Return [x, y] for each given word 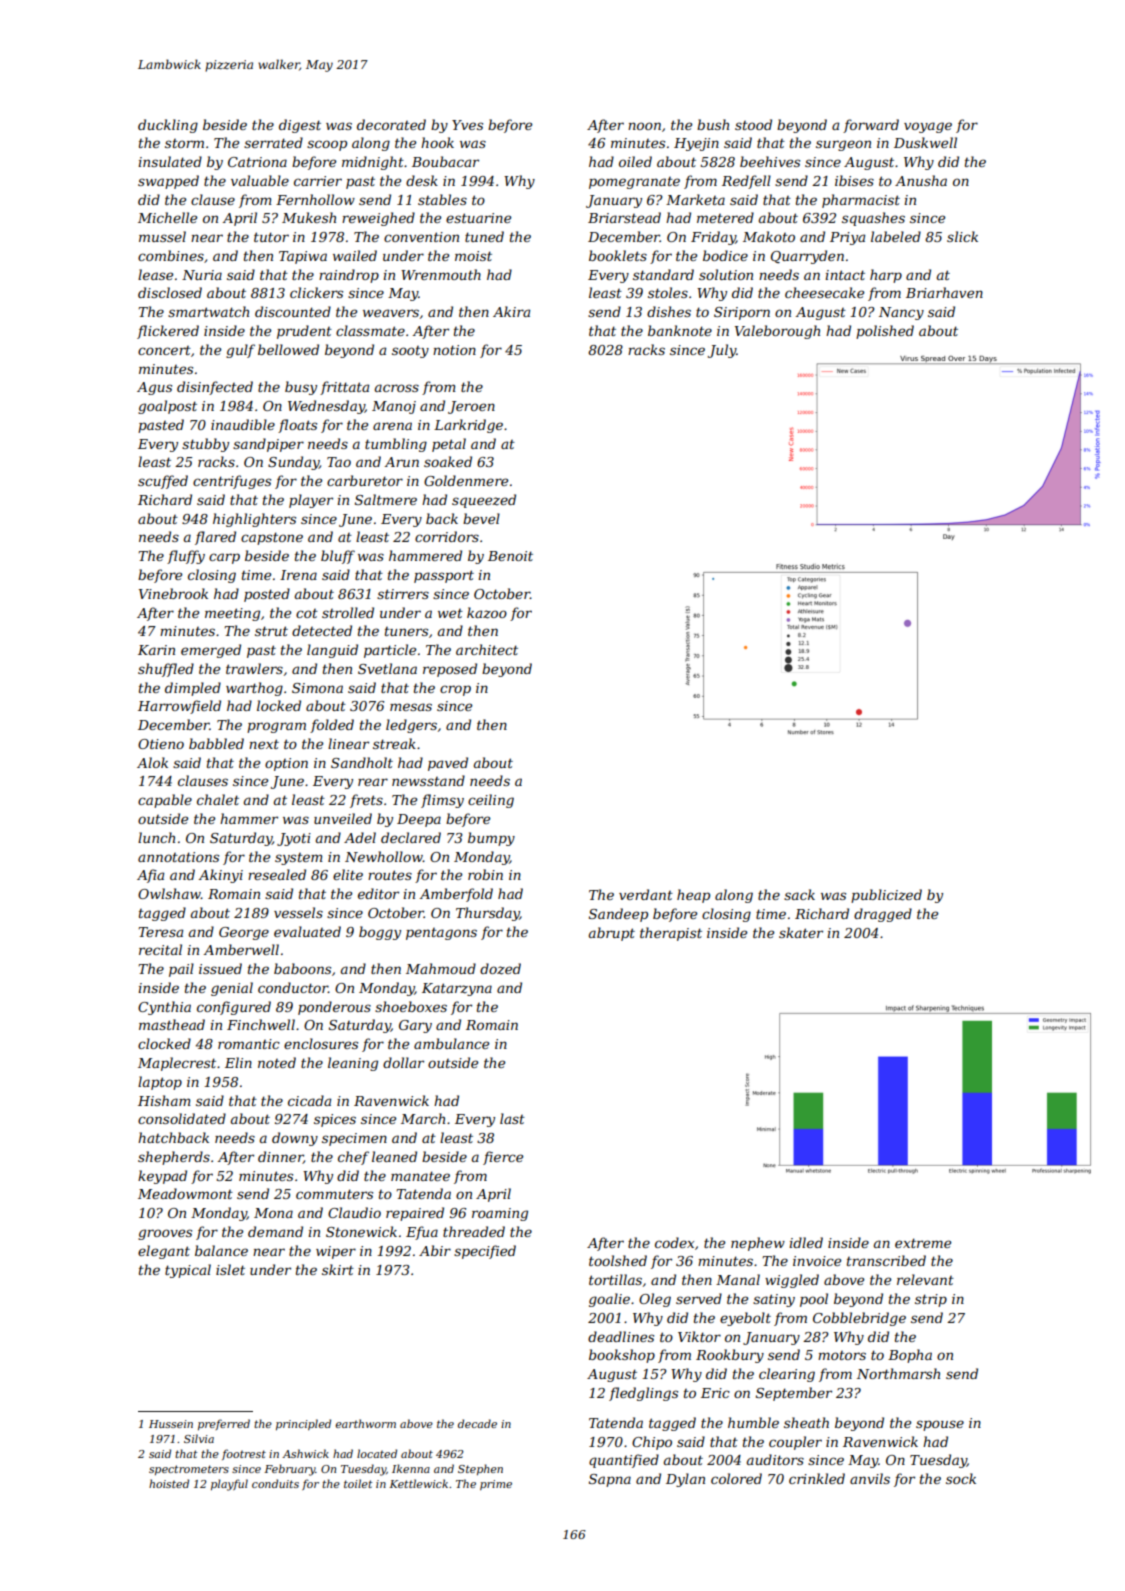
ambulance [451, 1043]
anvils [870, 1478]
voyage [928, 127]
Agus [154, 388]
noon [644, 126]
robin [485, 874]
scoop [327, 145]
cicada [309, 1100]
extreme [923, 1243]
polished [885, 332]
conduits [275, 1483]
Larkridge [468, 426]
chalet [218, 799]
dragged [883, 915]
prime [496, 1485]
